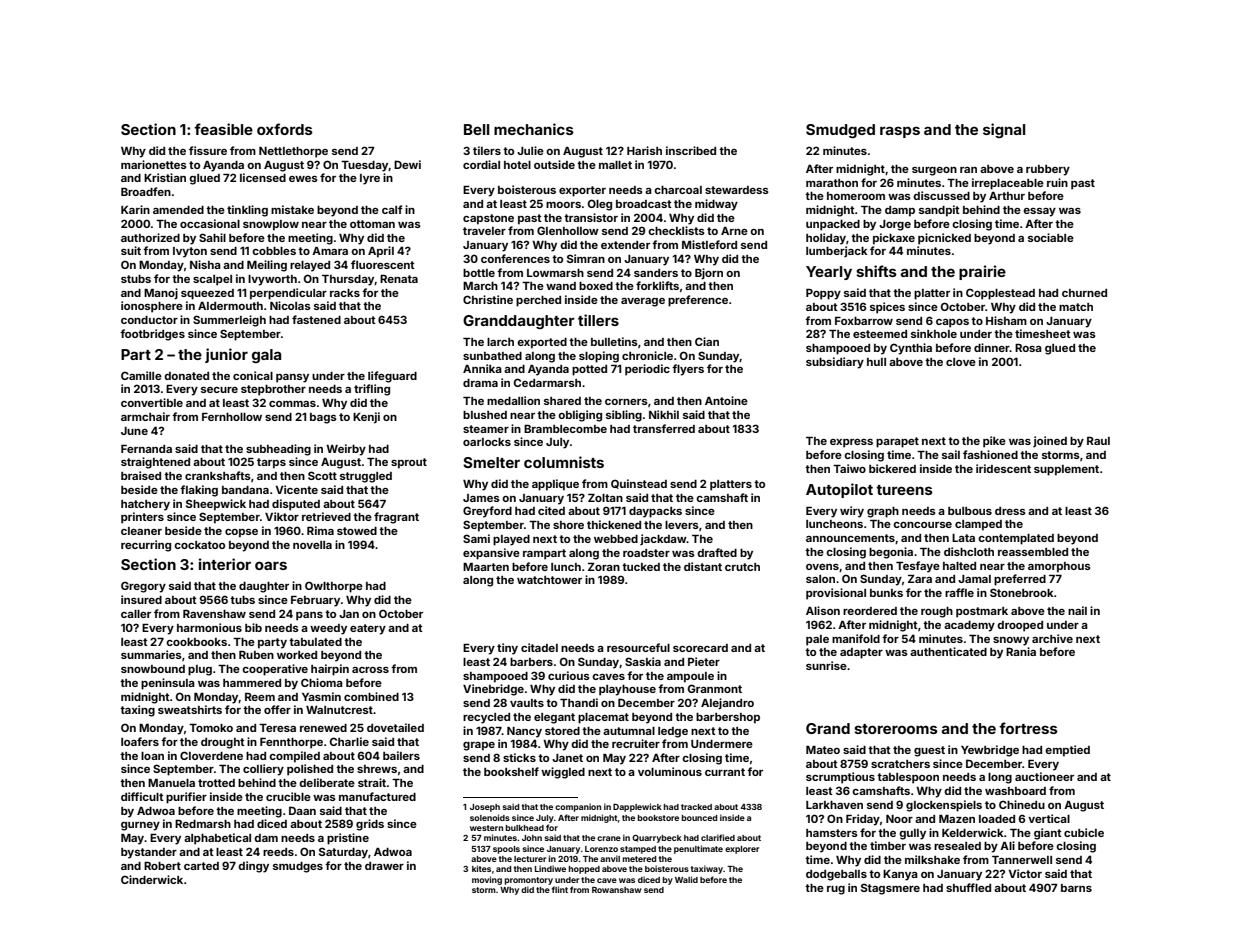 This screenshot has height=952, width=1233. I want to click on colliery, so click(263, 770).
